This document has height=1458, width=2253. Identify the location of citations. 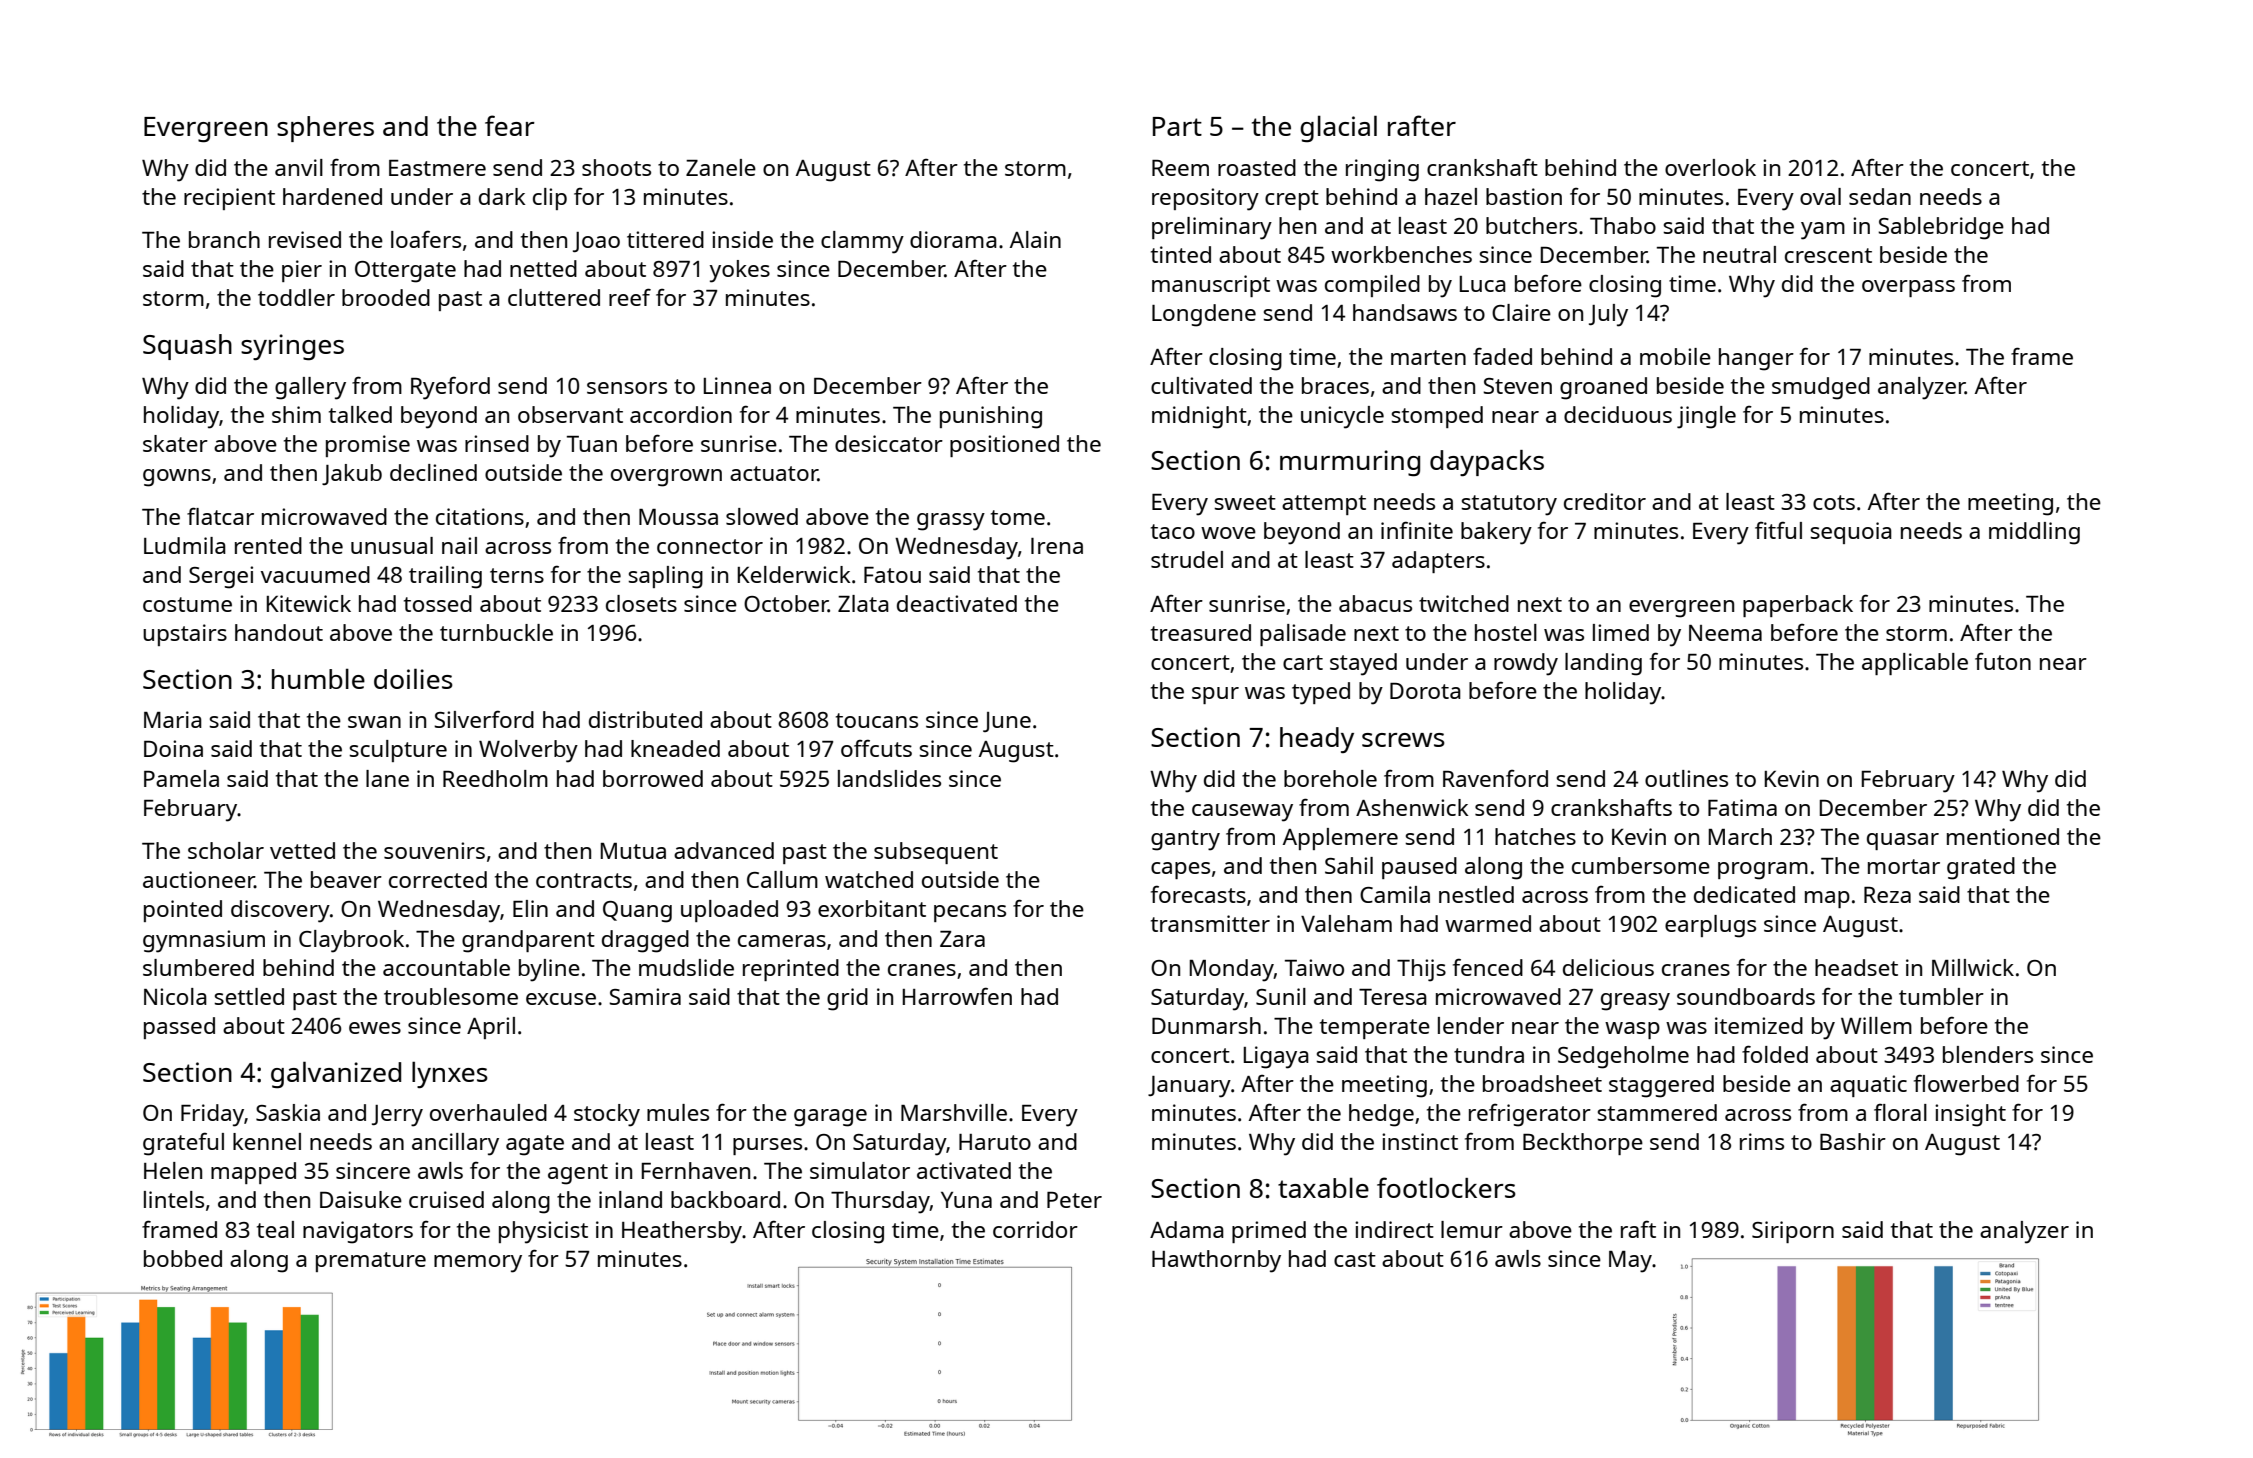
(480, 516).
